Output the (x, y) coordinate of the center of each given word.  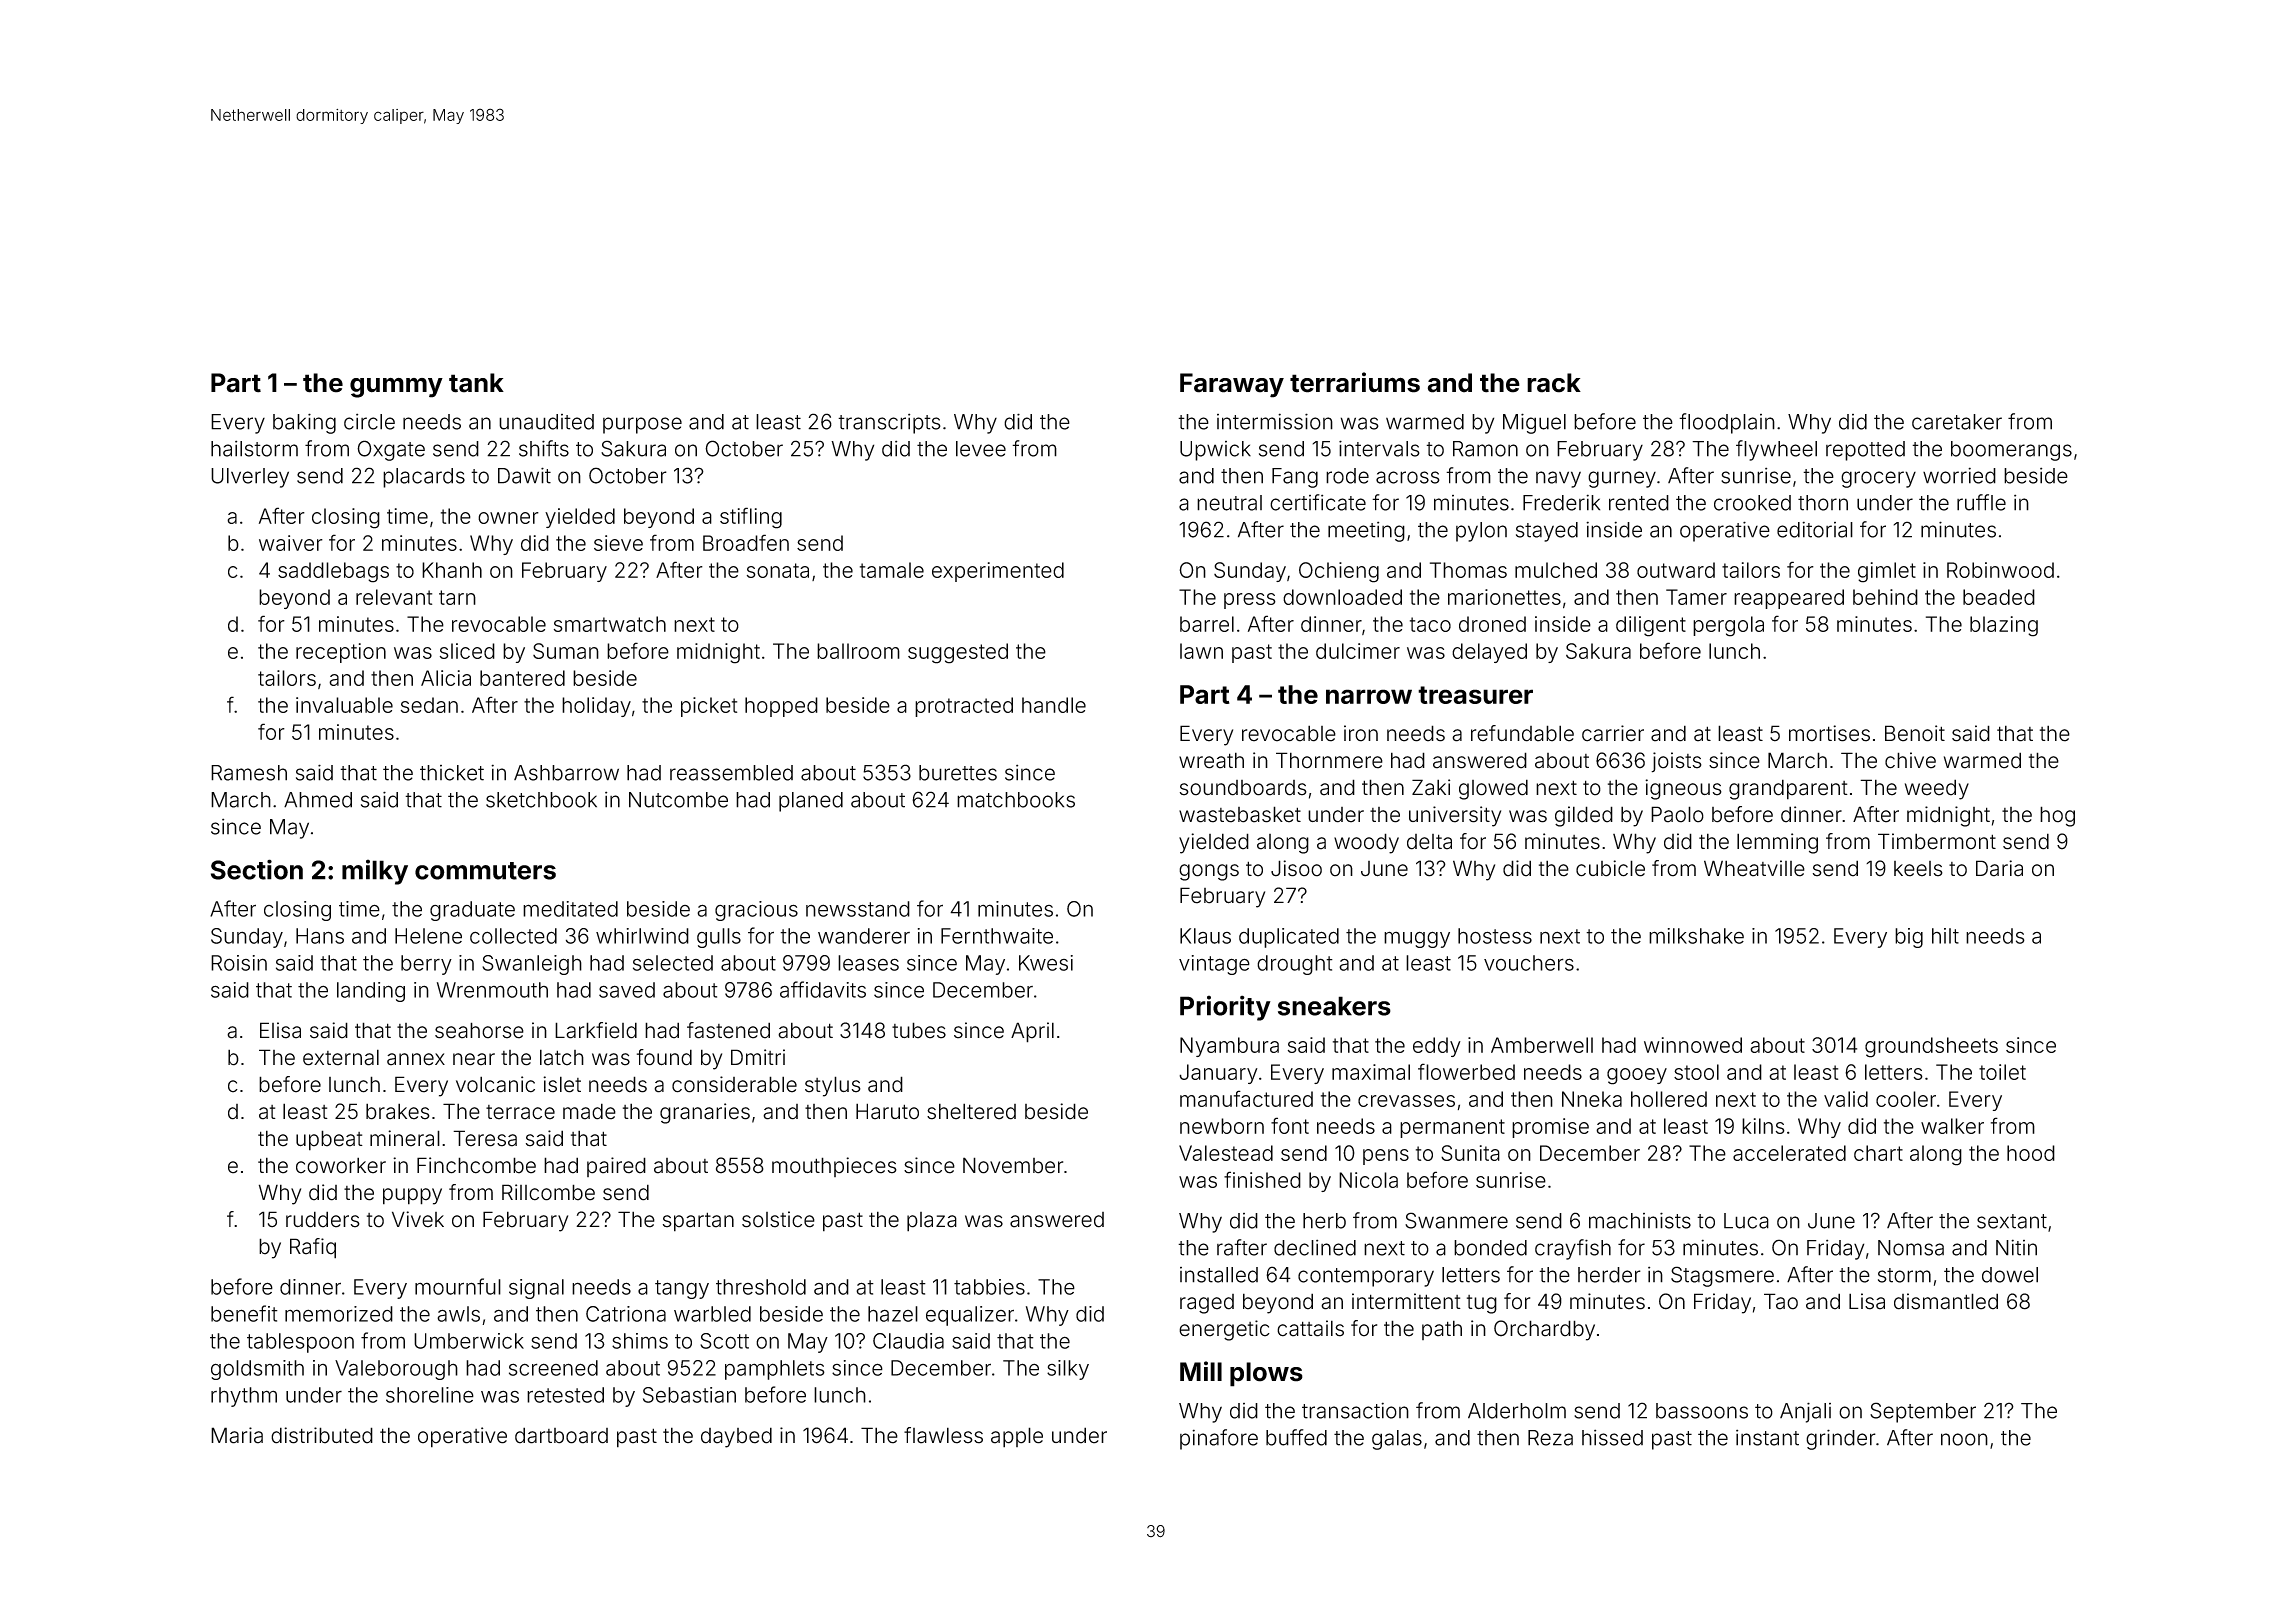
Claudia (908, 1341)
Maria (237, 1435)
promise (1550, 1128)
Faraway (1232, 385)
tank (476, 383)
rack (1554, 383)
